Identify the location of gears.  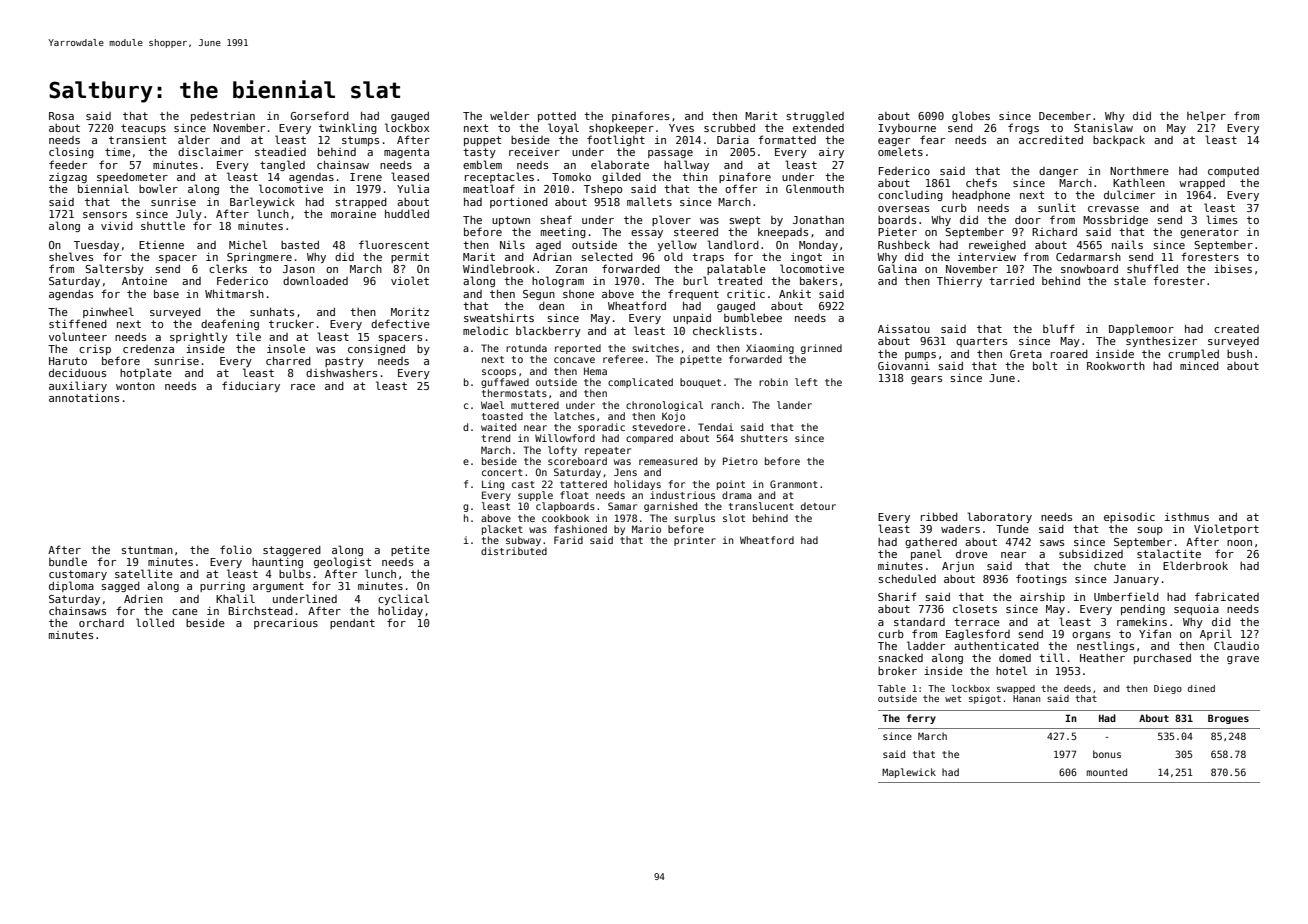
(926, 380).
